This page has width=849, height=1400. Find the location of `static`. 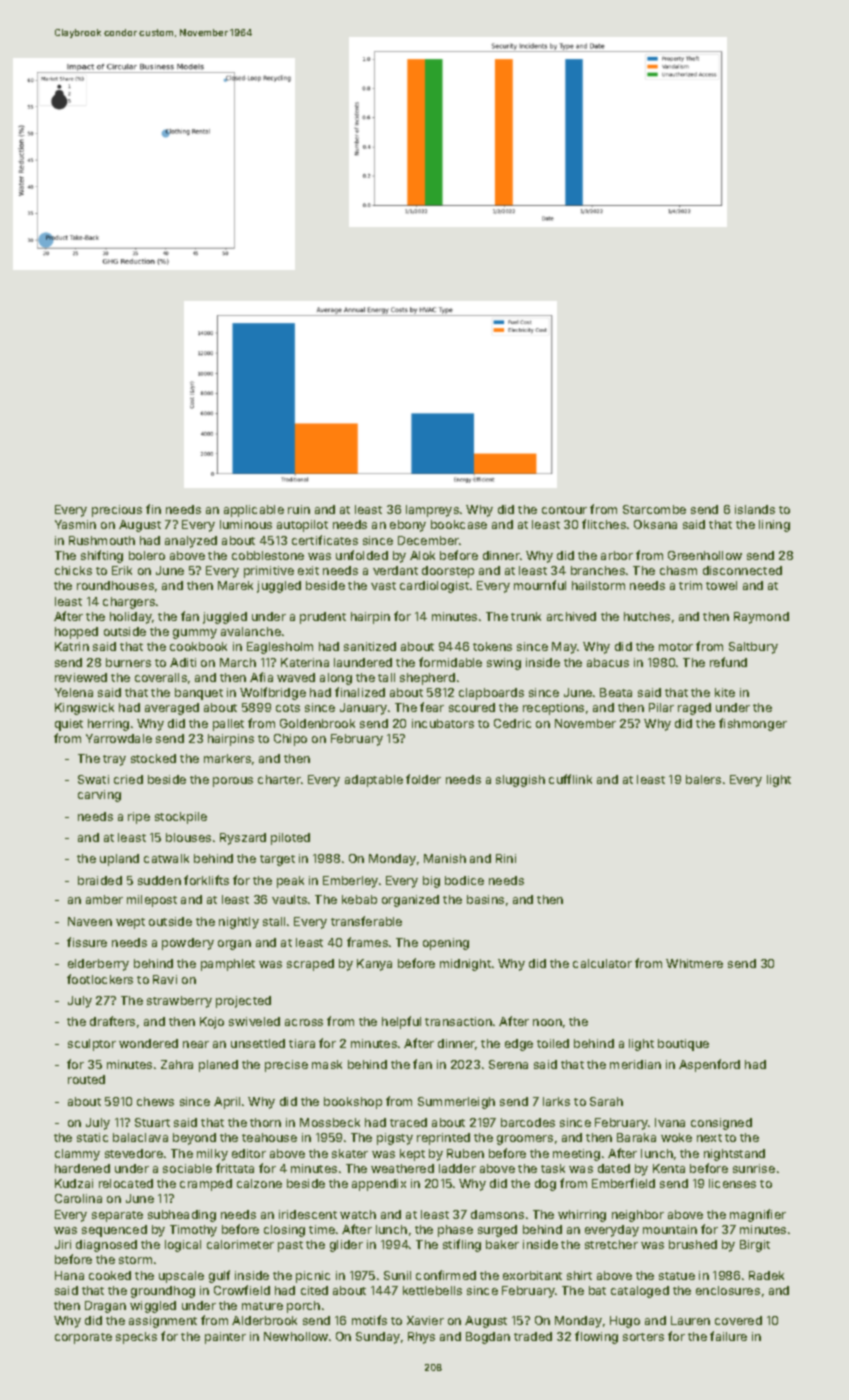

static is located at coordinates (92, 1137).
